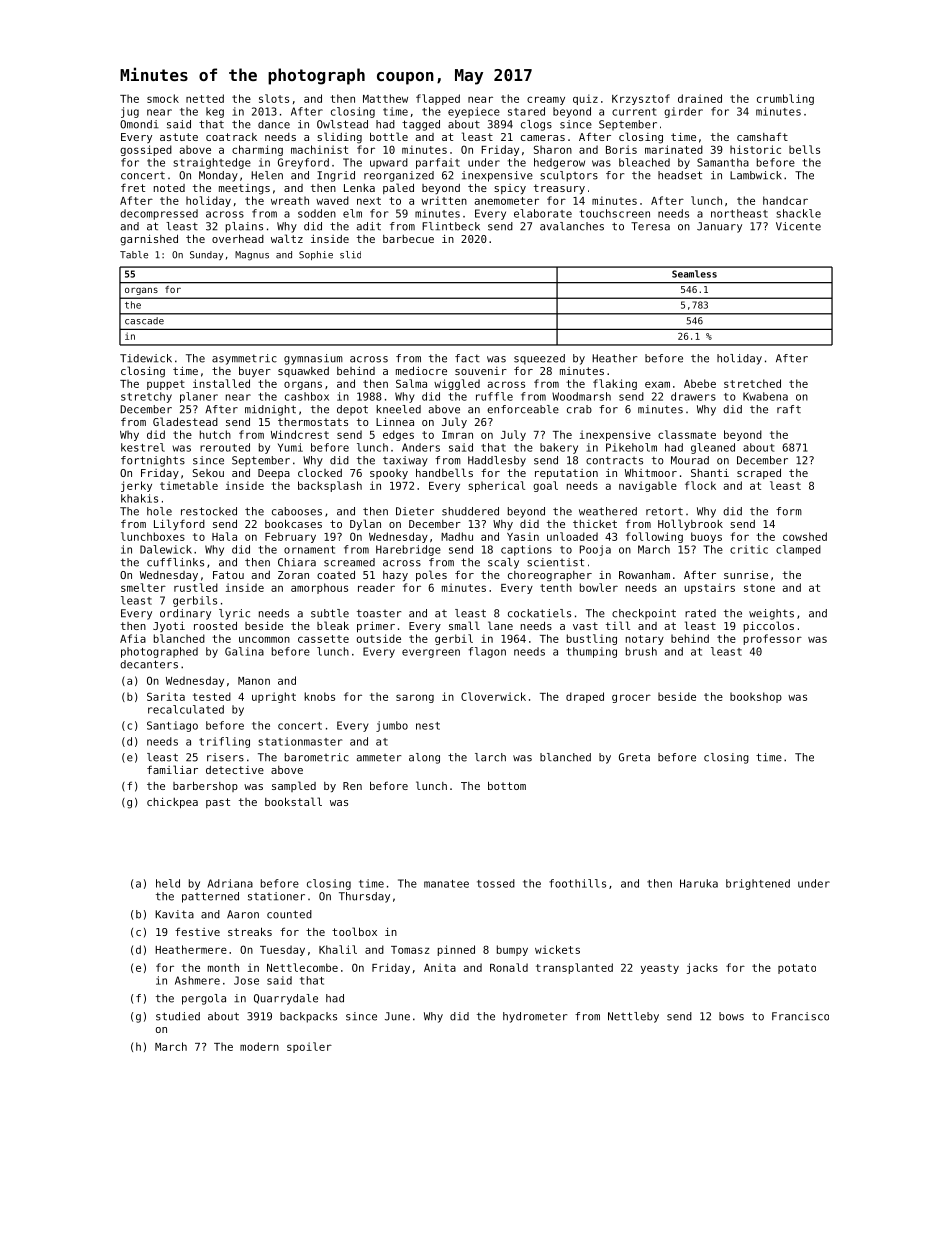  What do you see at coordinates (785, 99) in the screenshot?
I see `crumbling` at bounding box center [785, 99].
